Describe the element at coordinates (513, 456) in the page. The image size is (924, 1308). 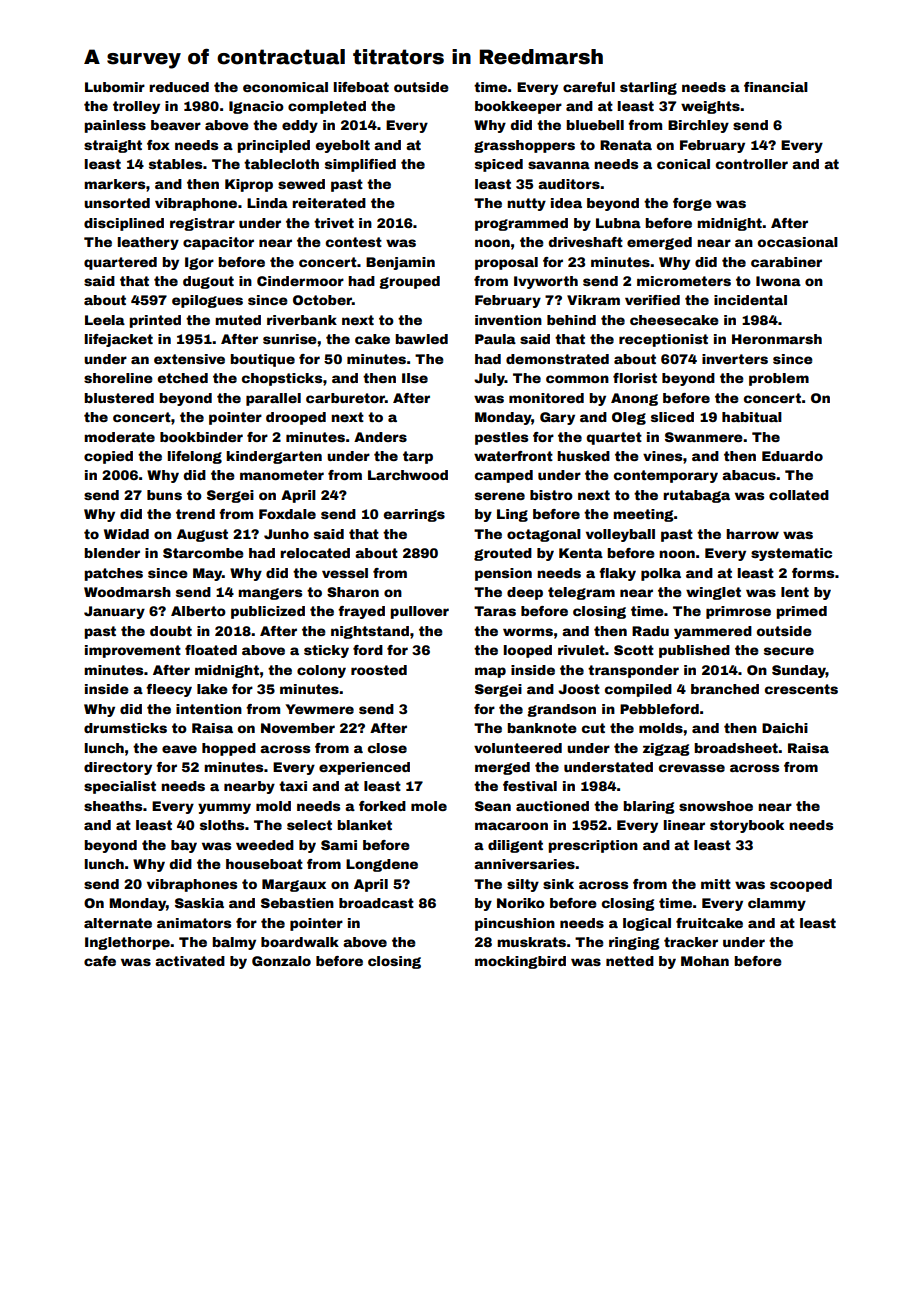
I see `waterfront` at that location.
